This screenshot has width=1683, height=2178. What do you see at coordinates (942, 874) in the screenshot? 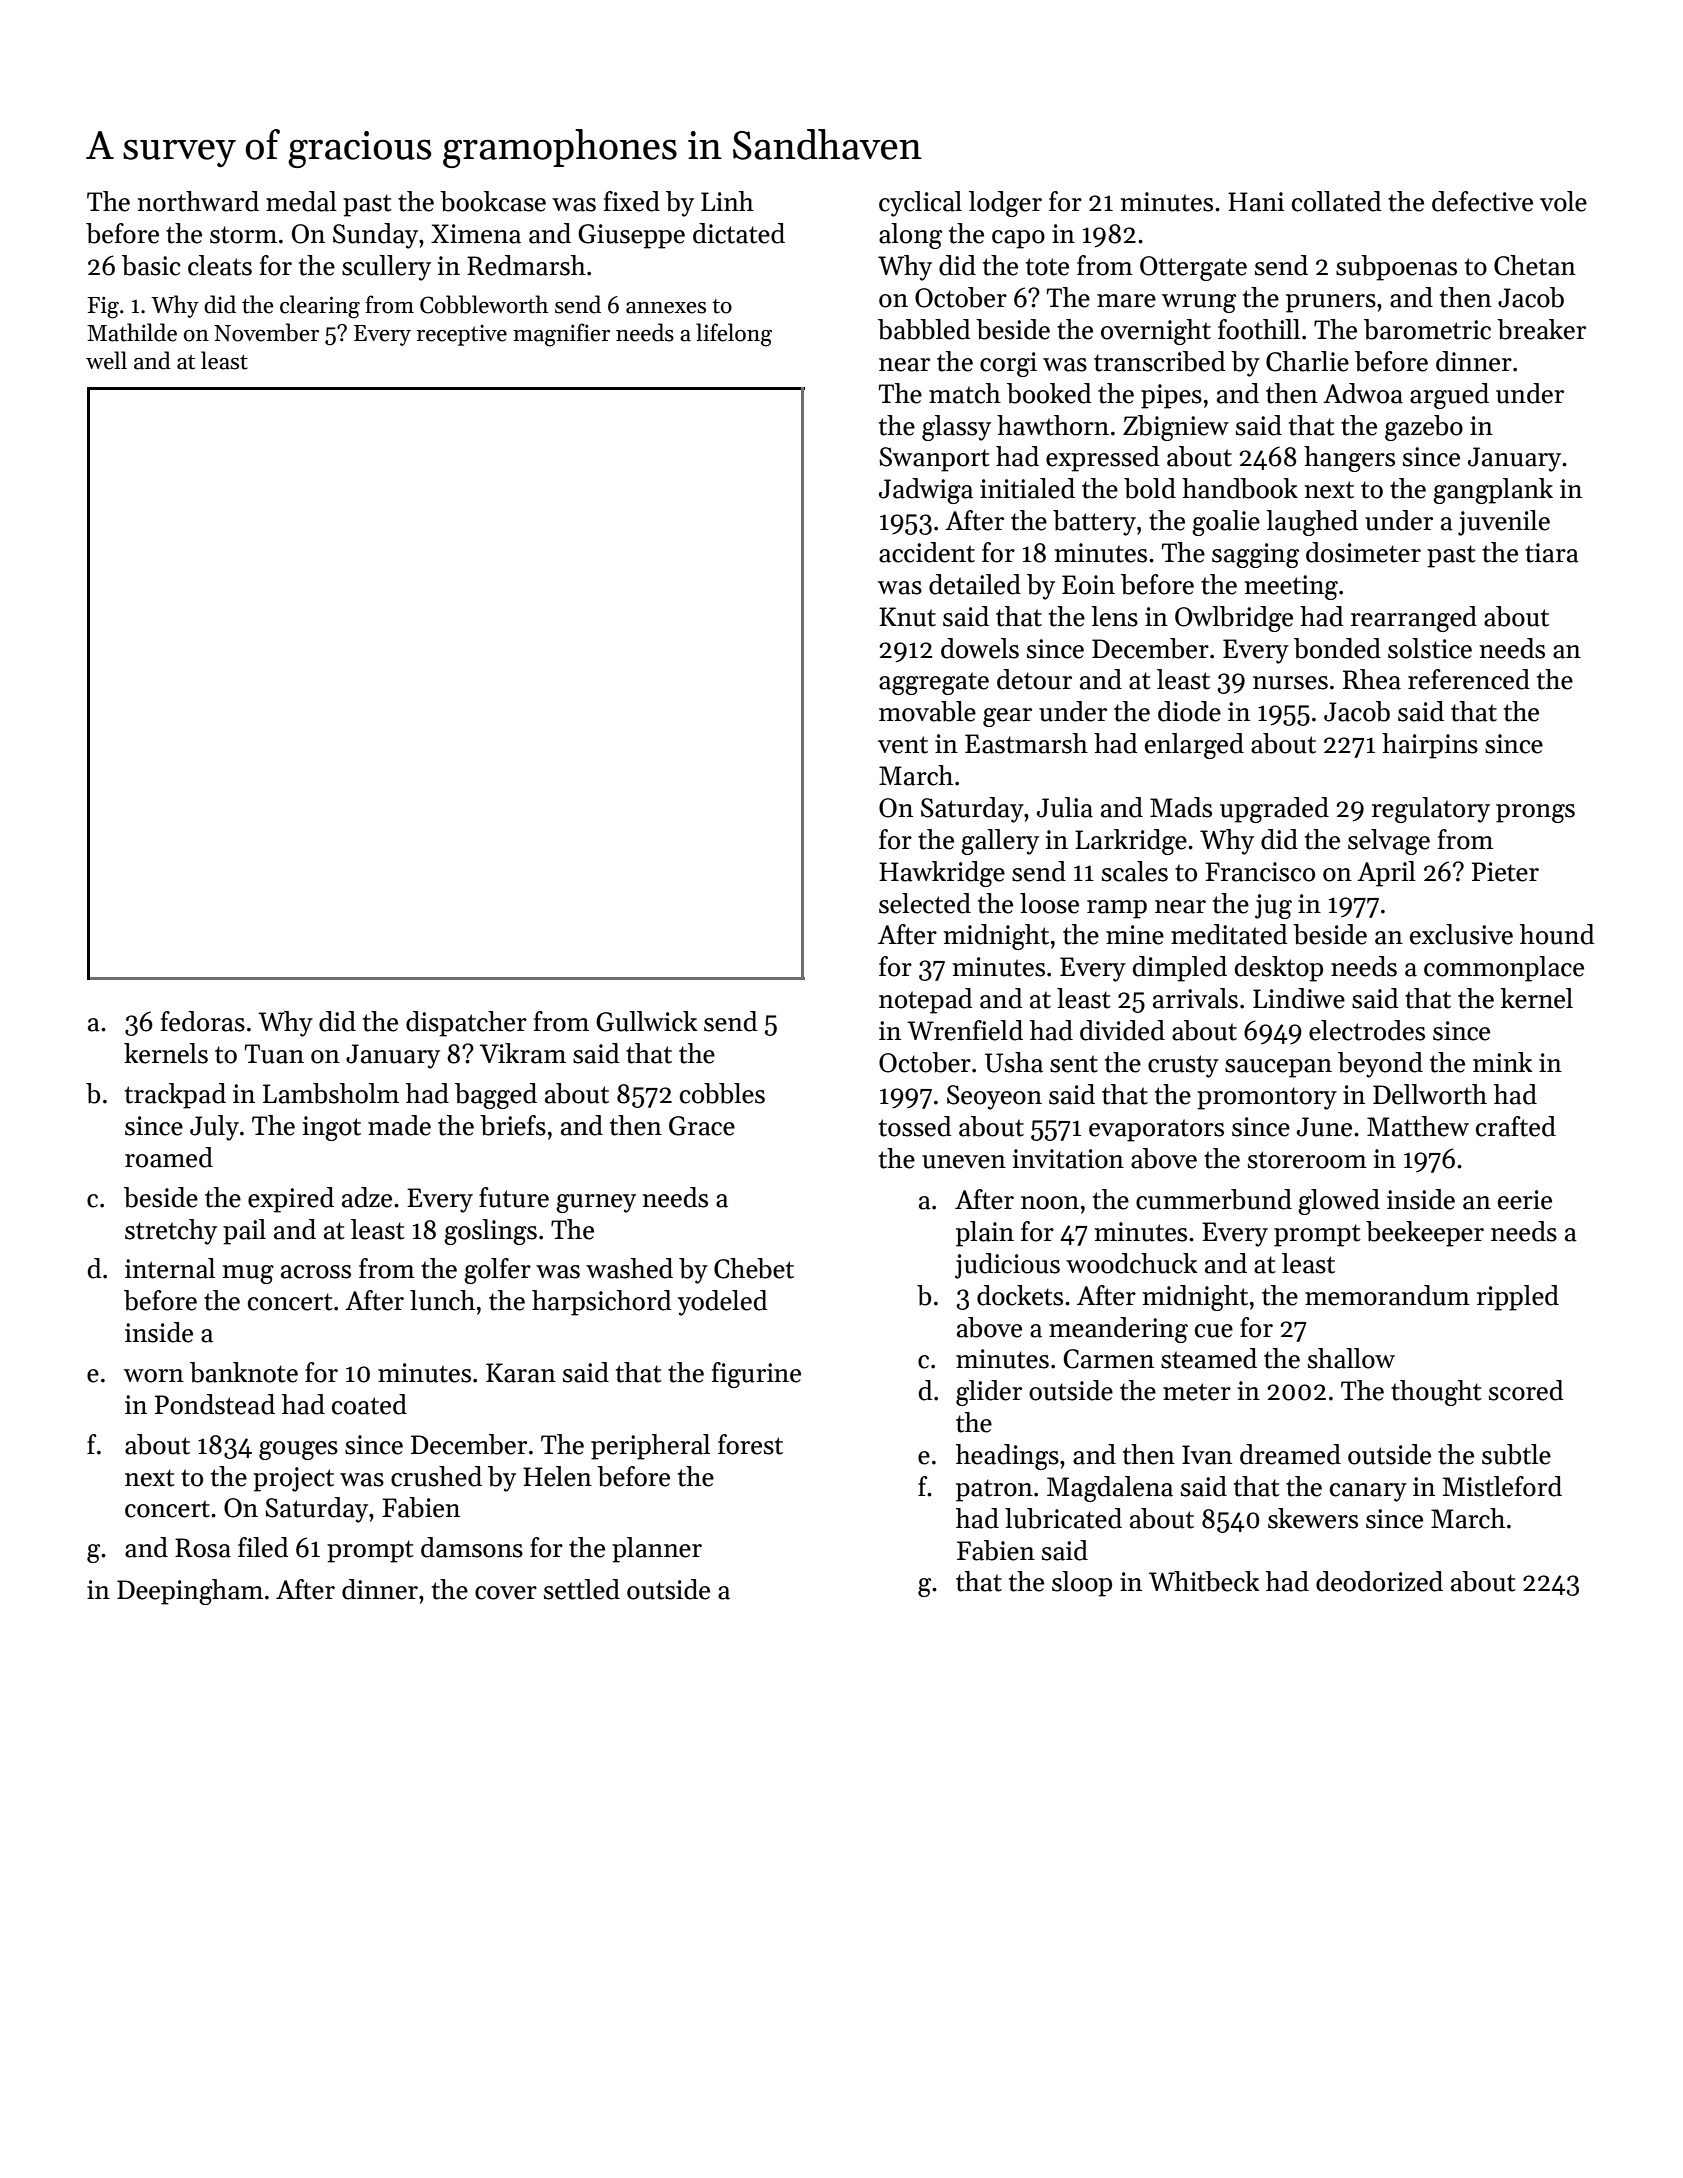
I see `Hawkridge` at bounding box center [942, 874].
